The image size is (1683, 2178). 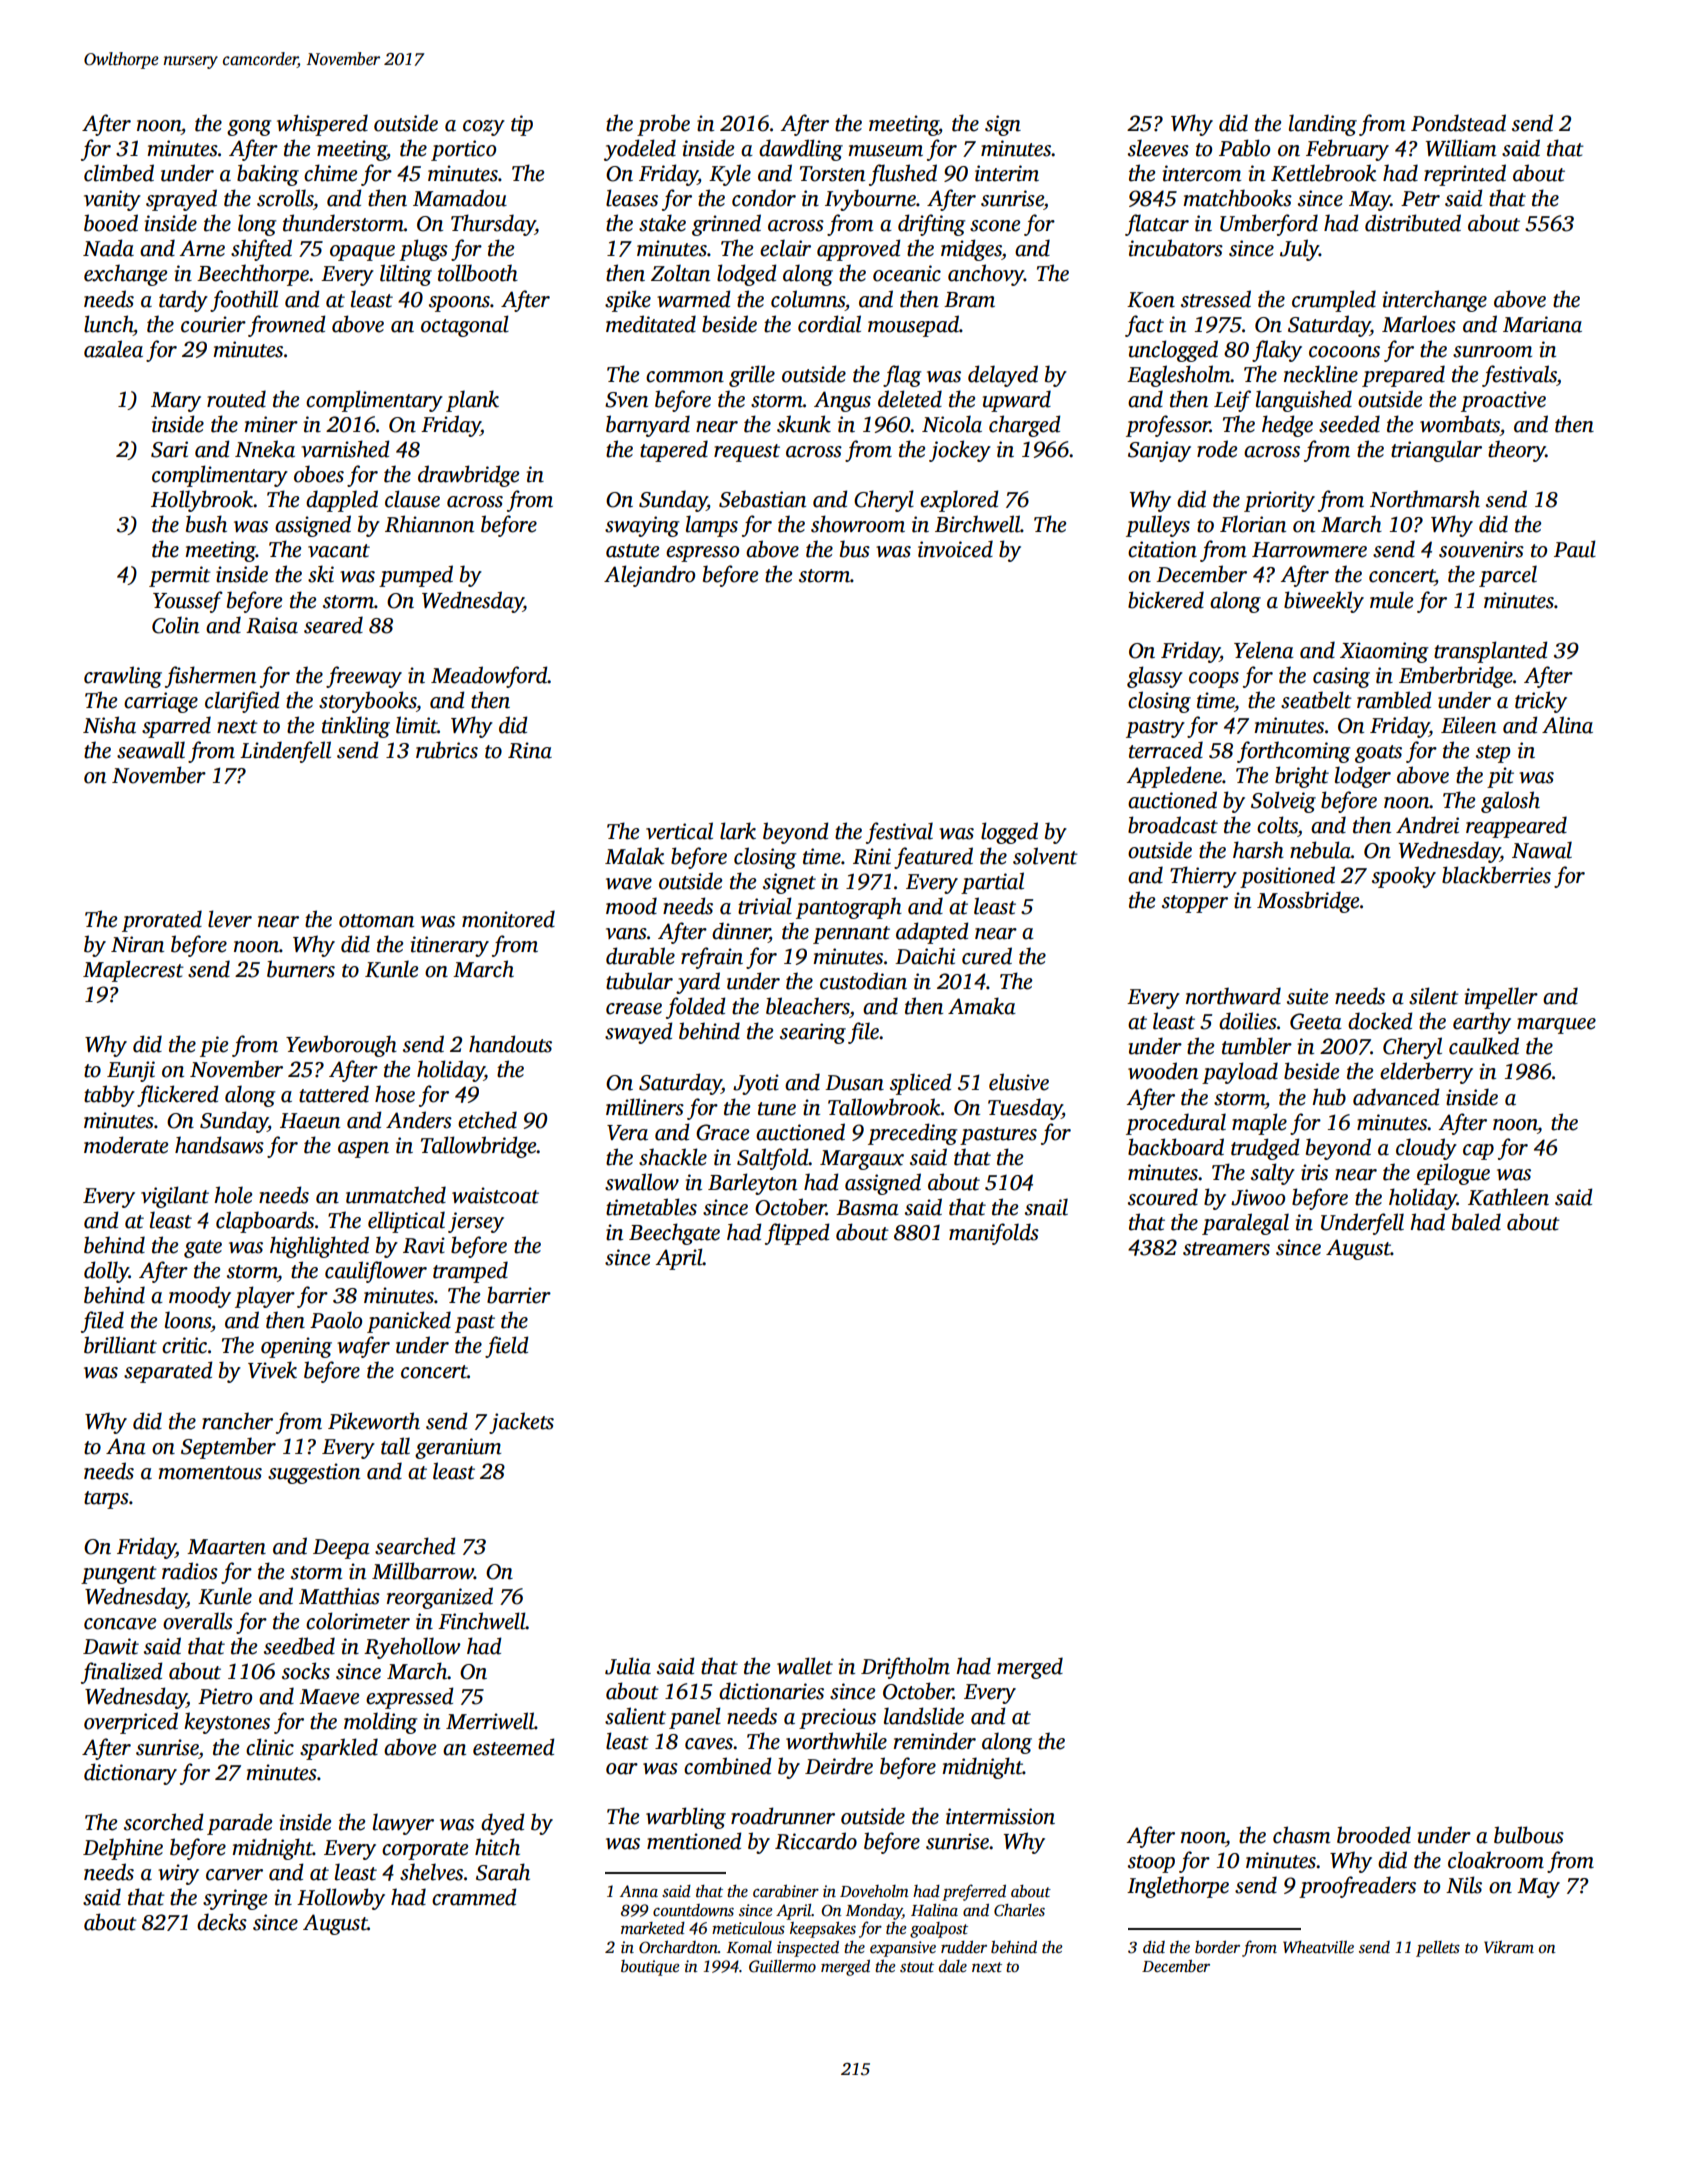 I want to click on dolly, so click(x=106, y=1272).
